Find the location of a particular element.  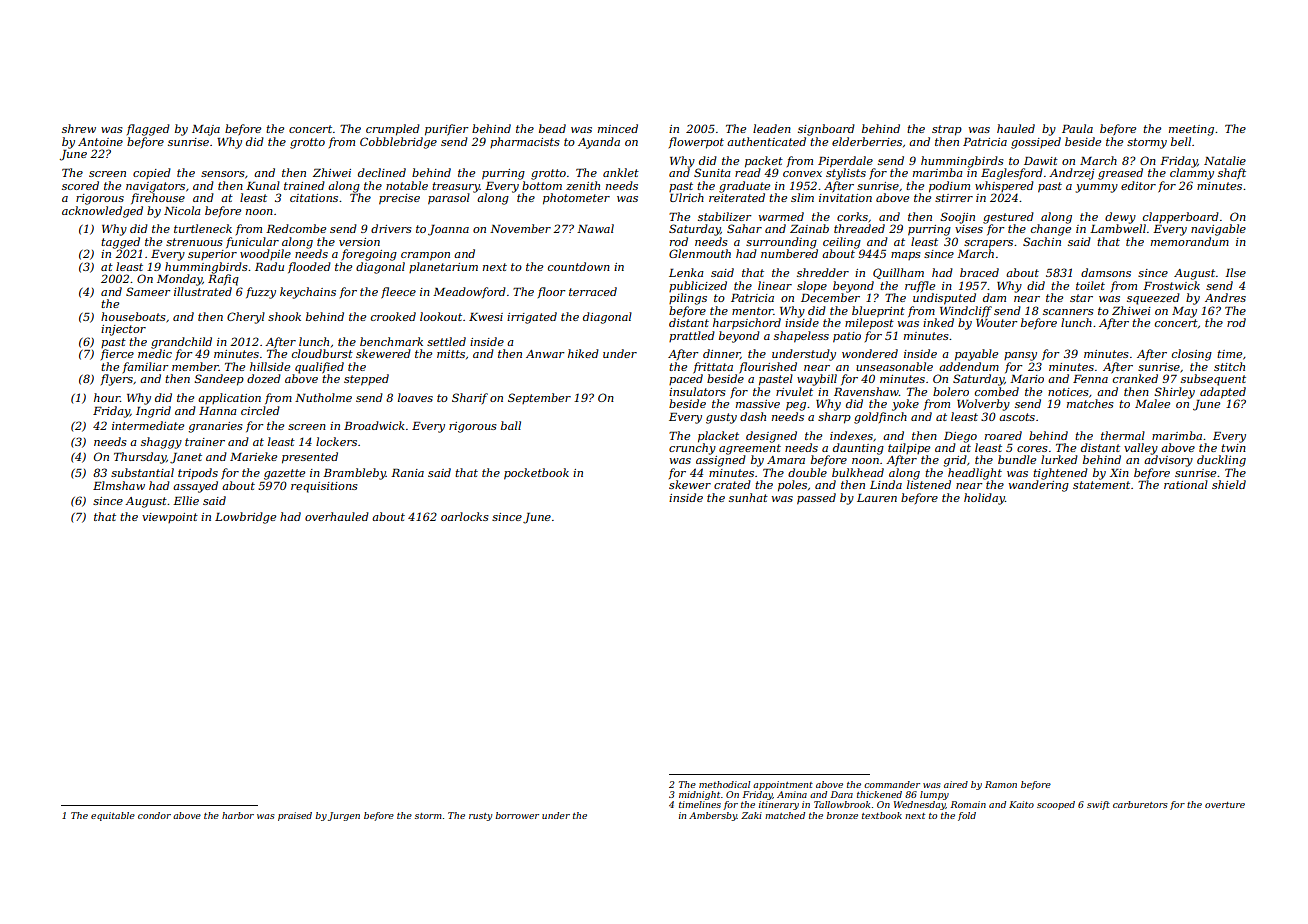

condor is located at coordinates (154, 815).
